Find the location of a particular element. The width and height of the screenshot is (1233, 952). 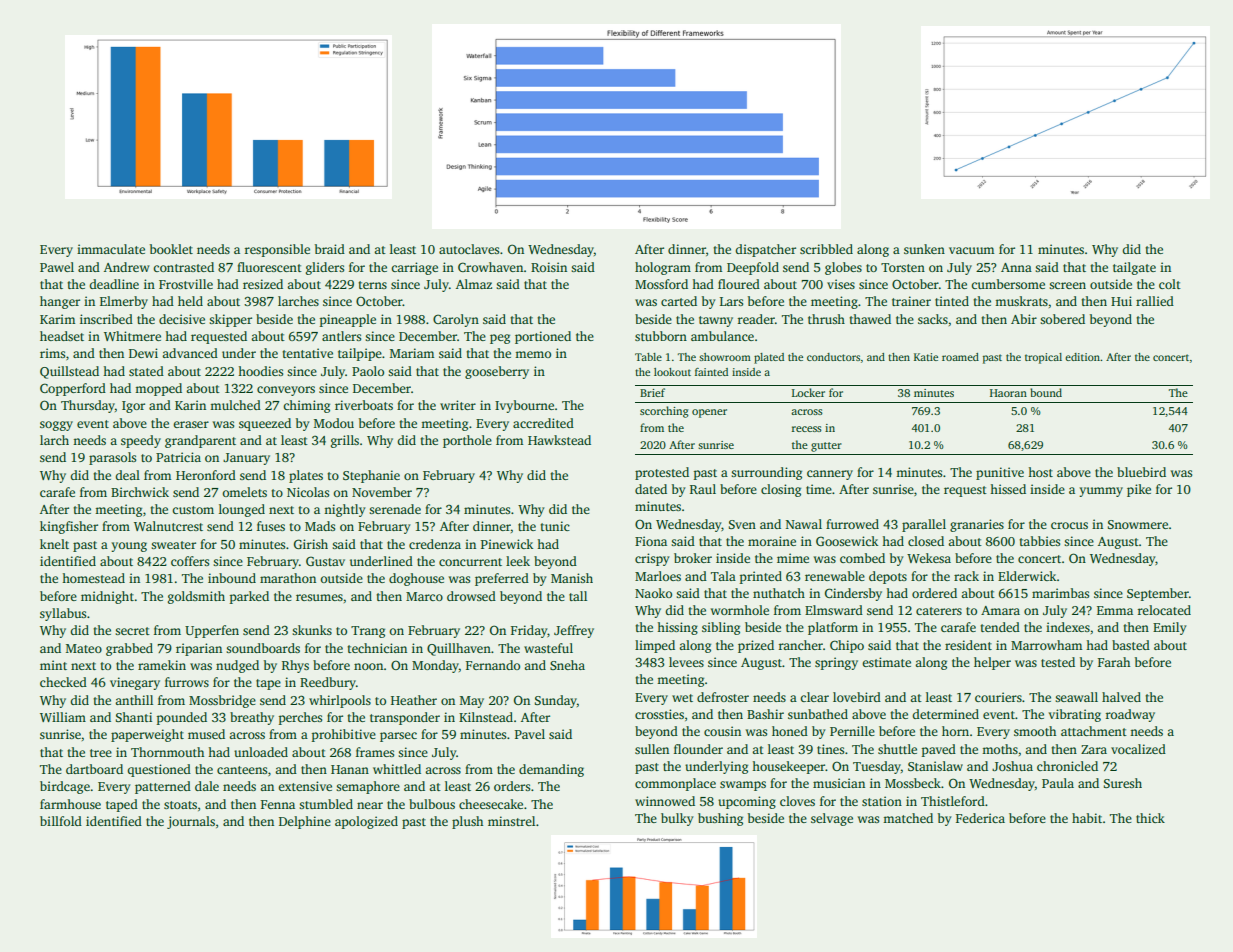

Stephanie is located at coordinates (371, 476).
